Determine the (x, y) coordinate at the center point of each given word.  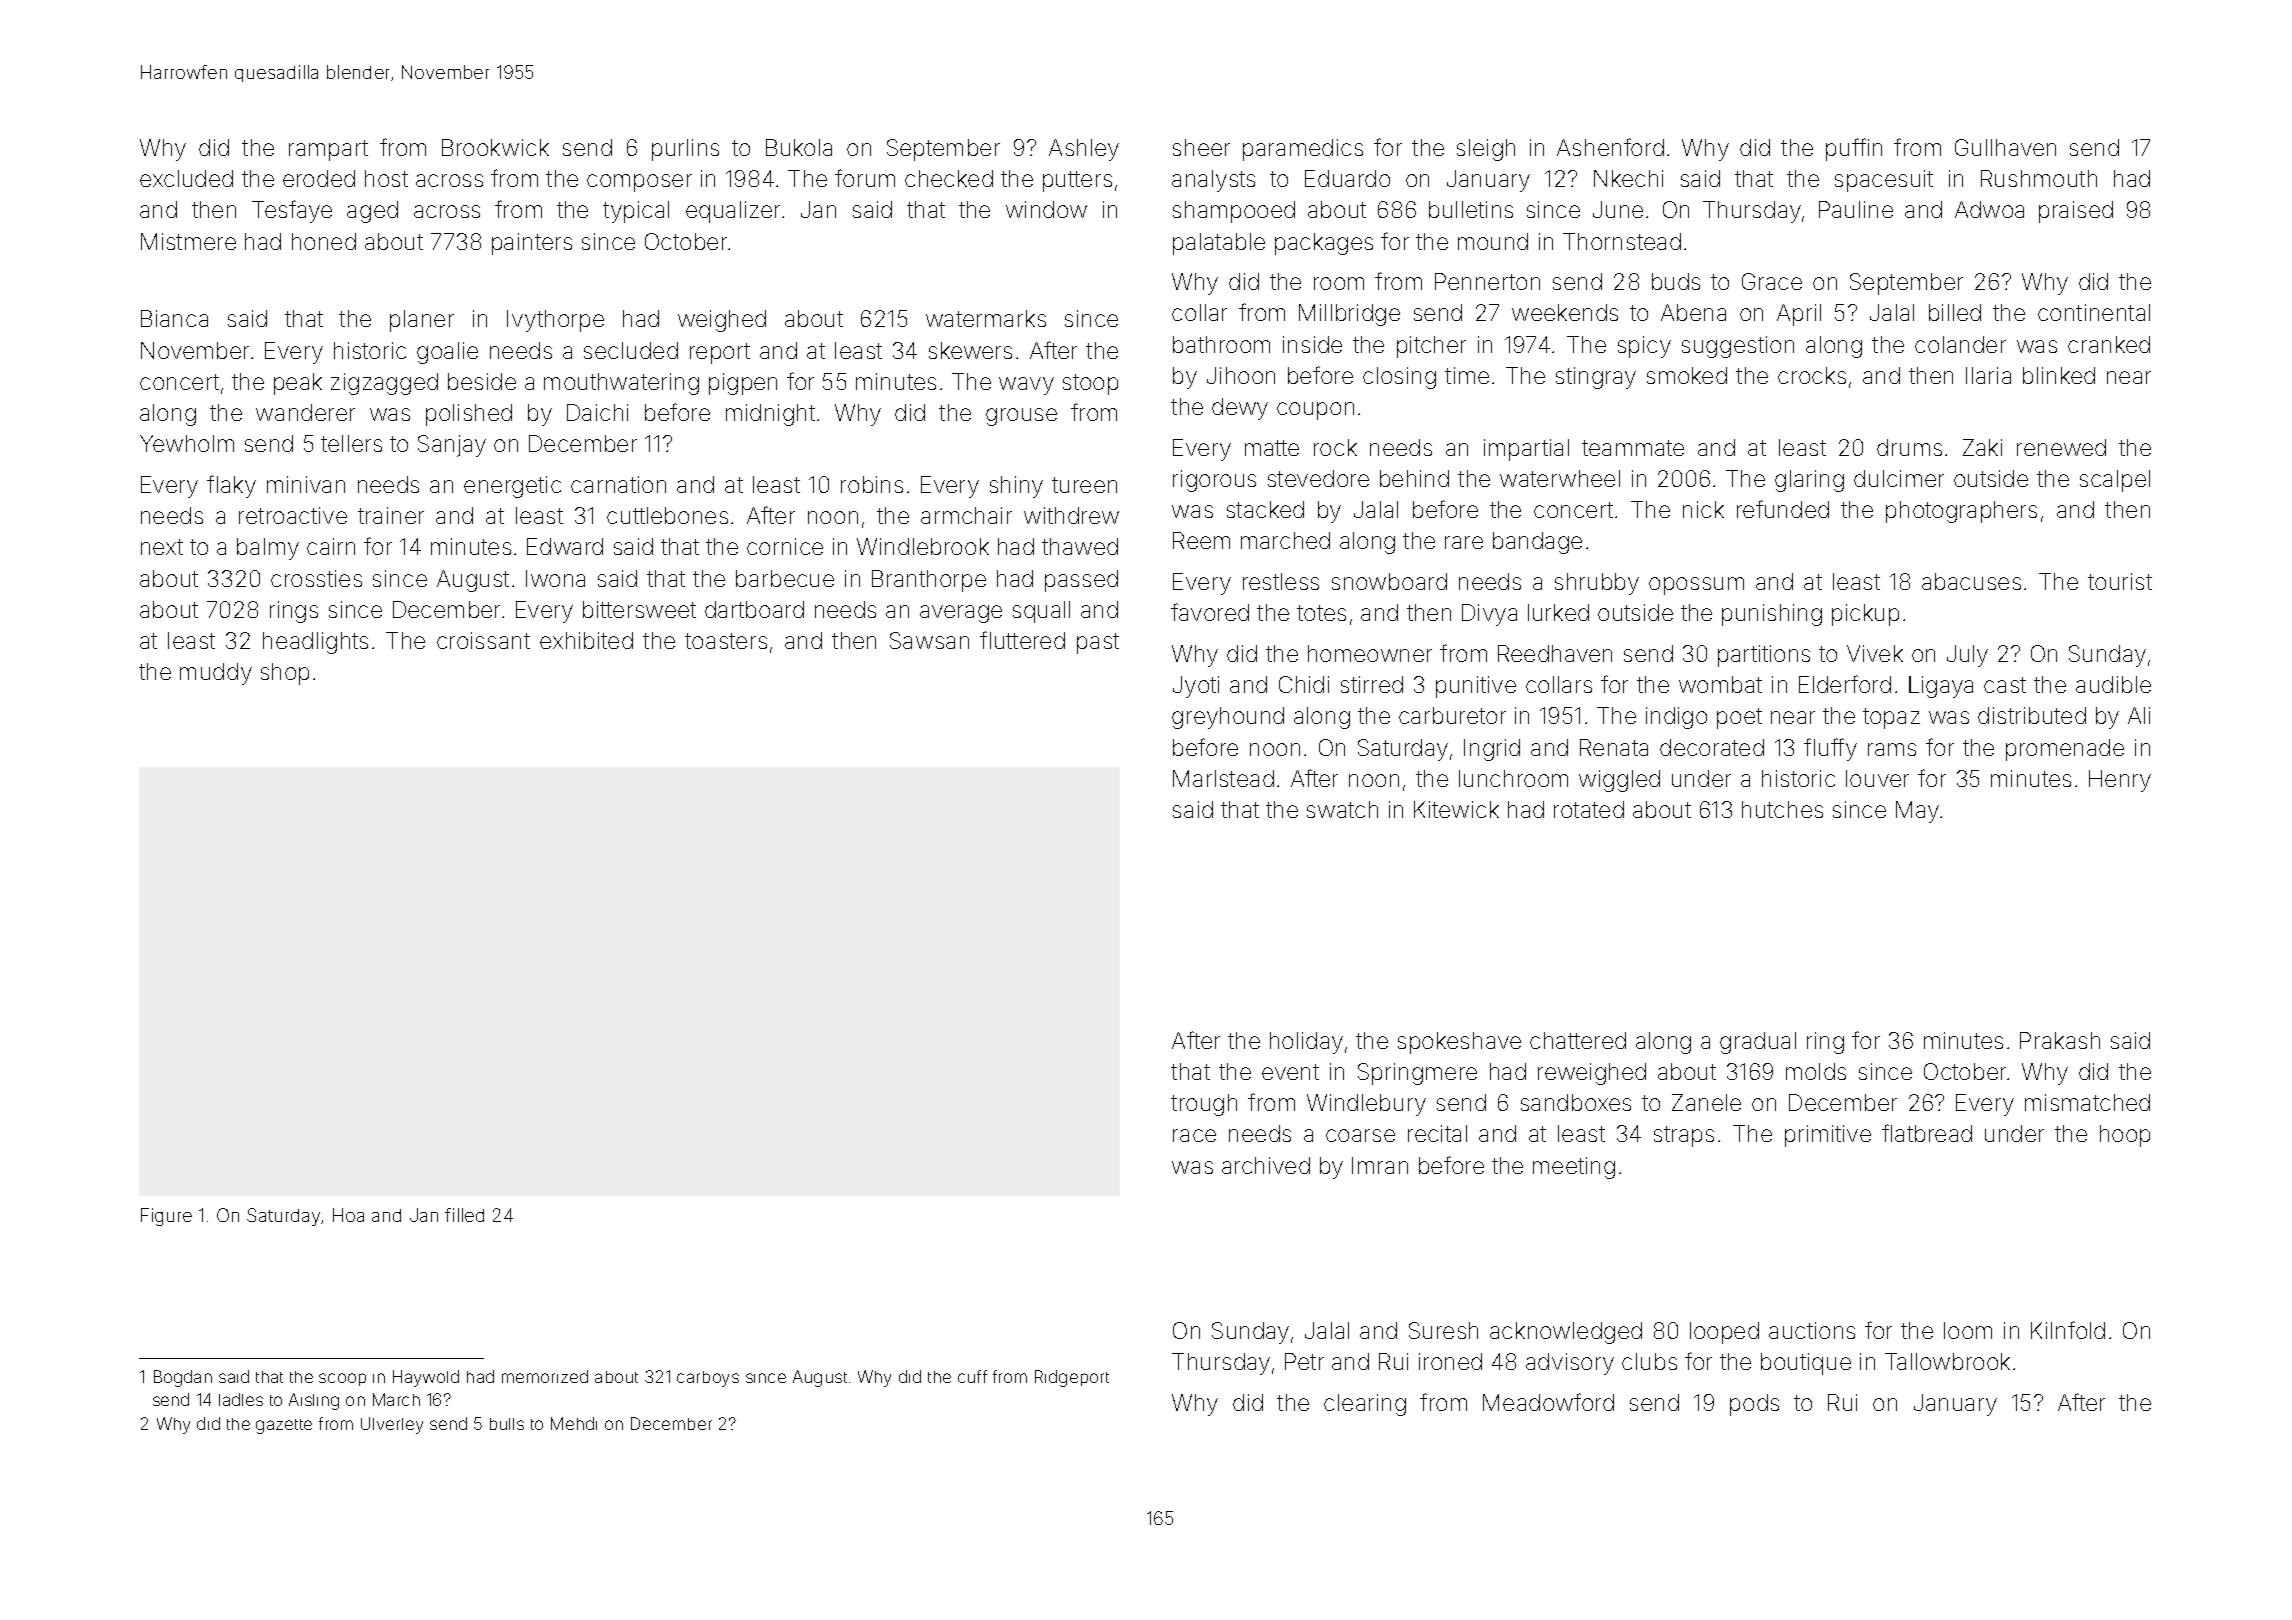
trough (1204, 1105)
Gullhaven (2005, 147)
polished (469, 415)
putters (1077, 181)
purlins (685, 150)
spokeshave (1459, 1043)
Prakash (2060, 1040)
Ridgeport (1072, 1378)
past (1098, 643)
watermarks (986, 318)
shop (285, 674)
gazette (284, 1426)
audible (2113, 684)
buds (1676, 281)
